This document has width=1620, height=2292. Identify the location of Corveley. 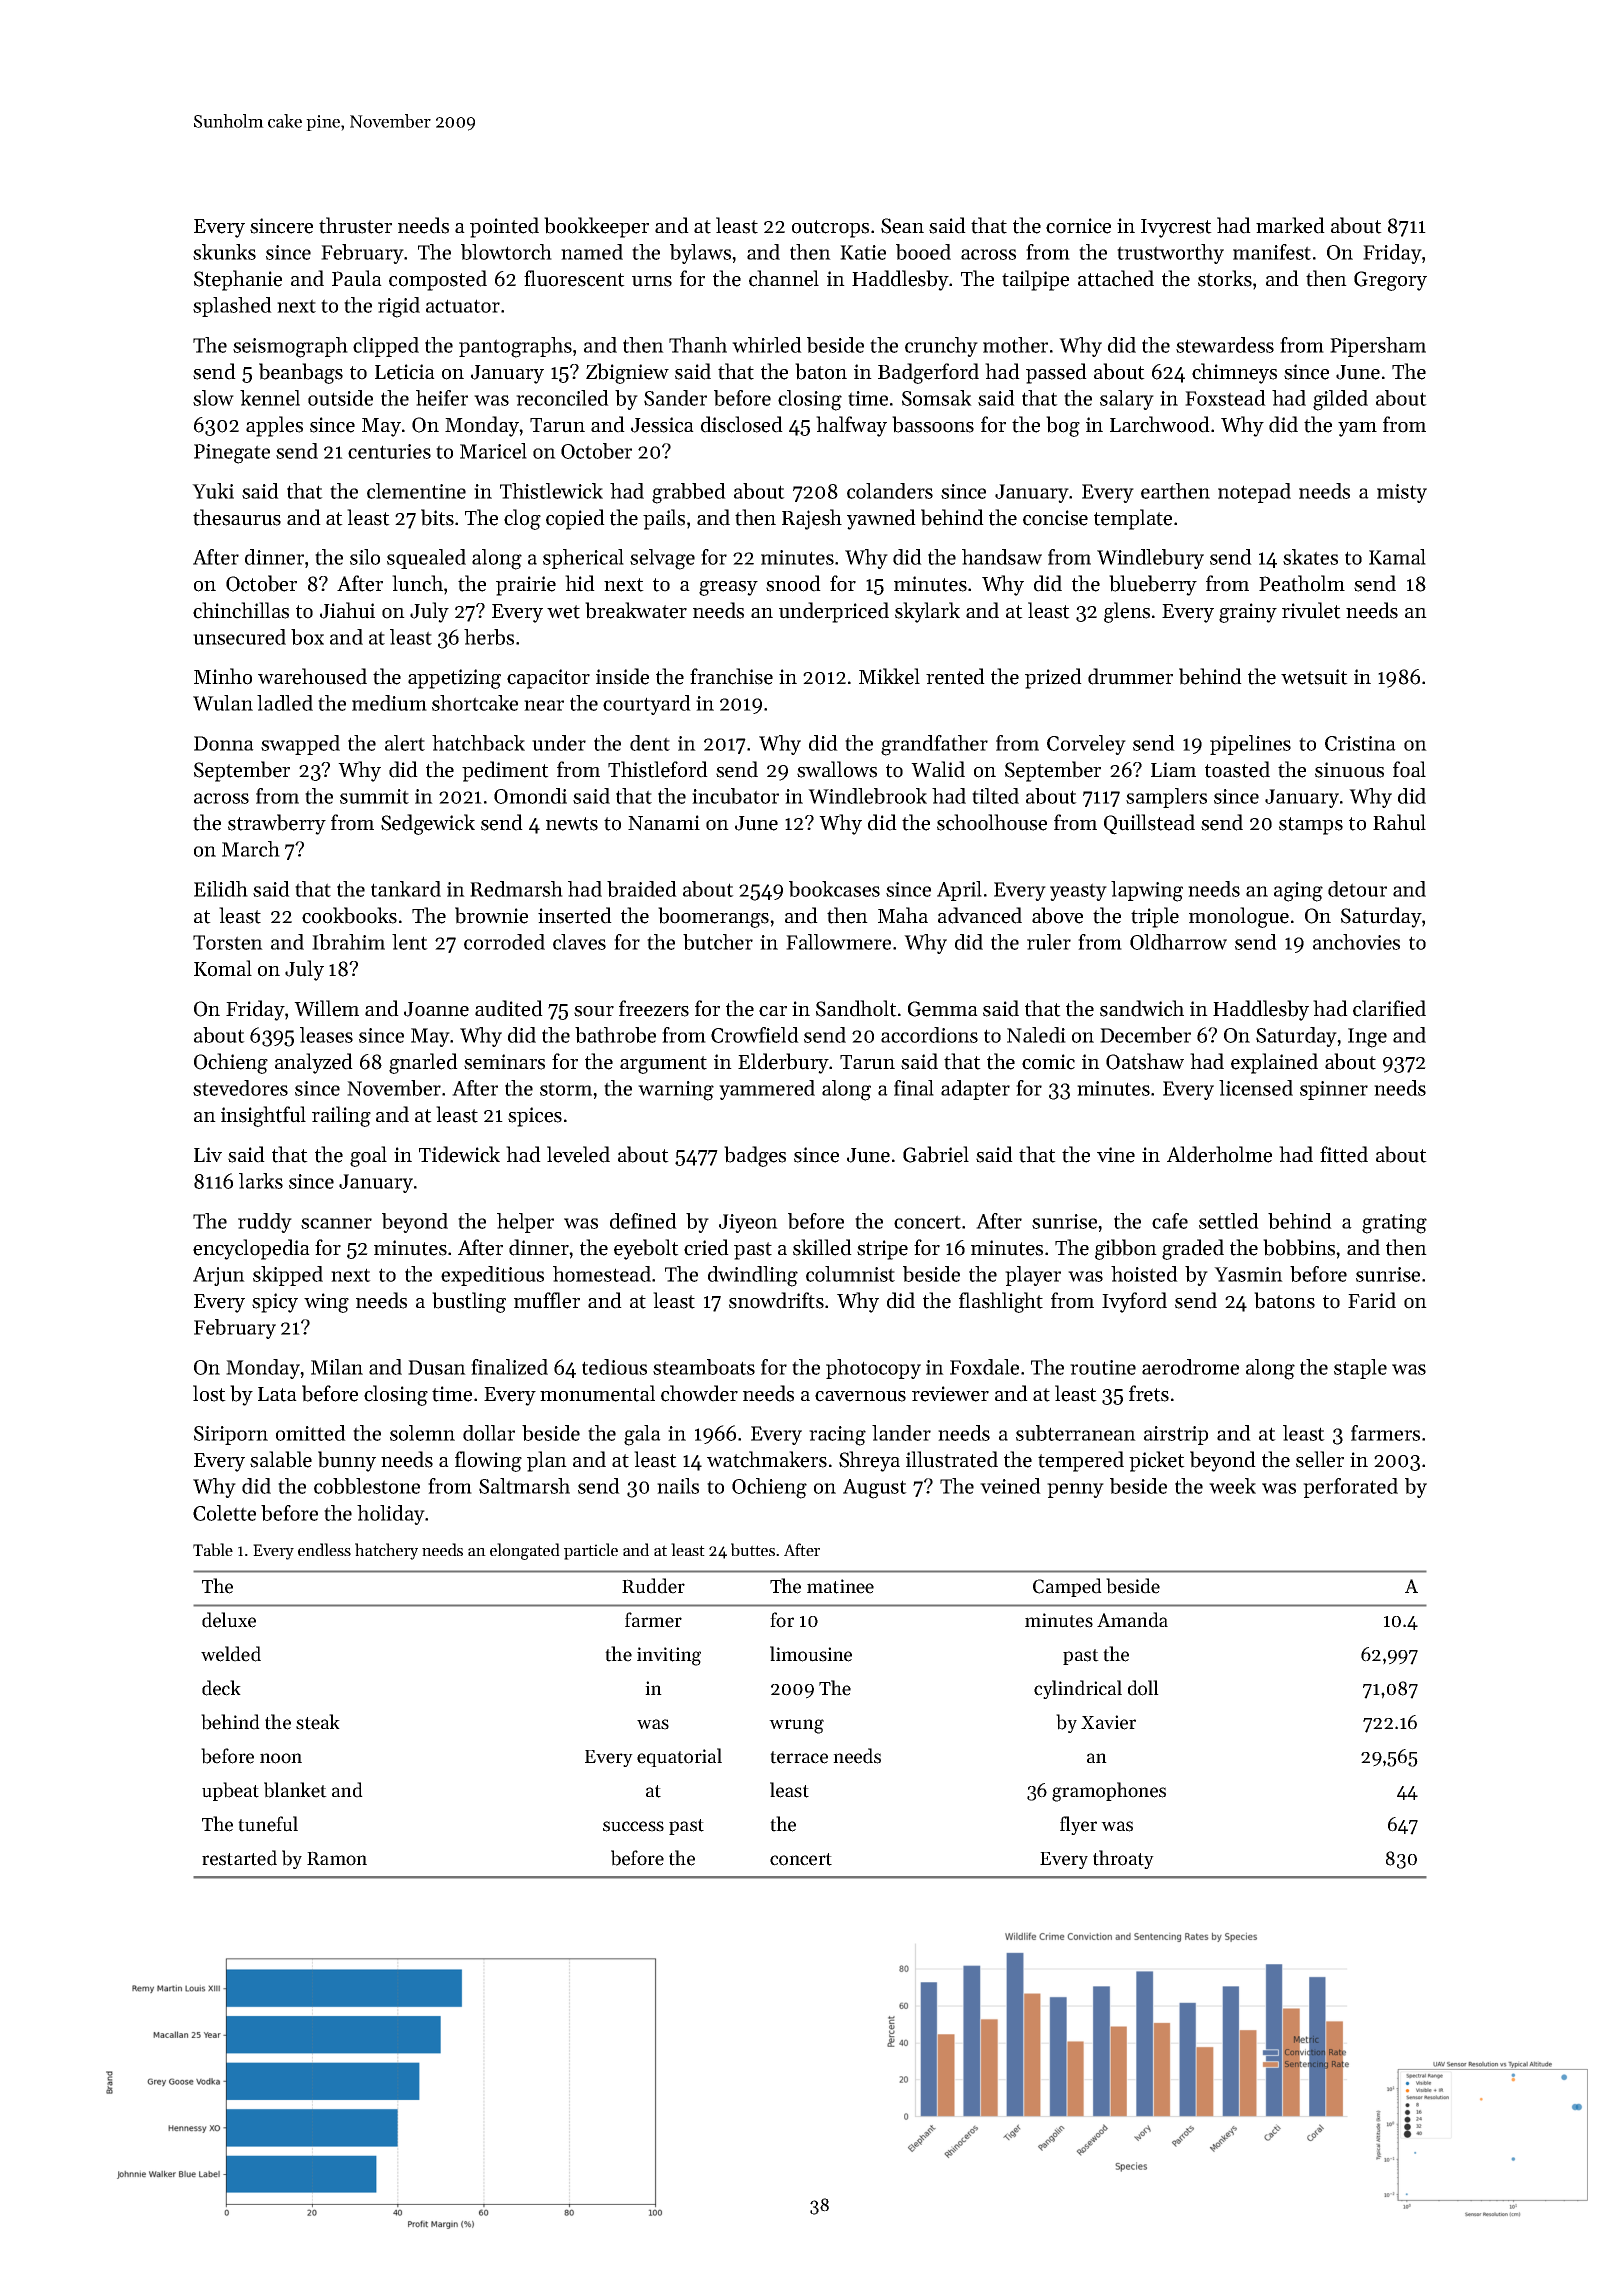
(1086, 745).
